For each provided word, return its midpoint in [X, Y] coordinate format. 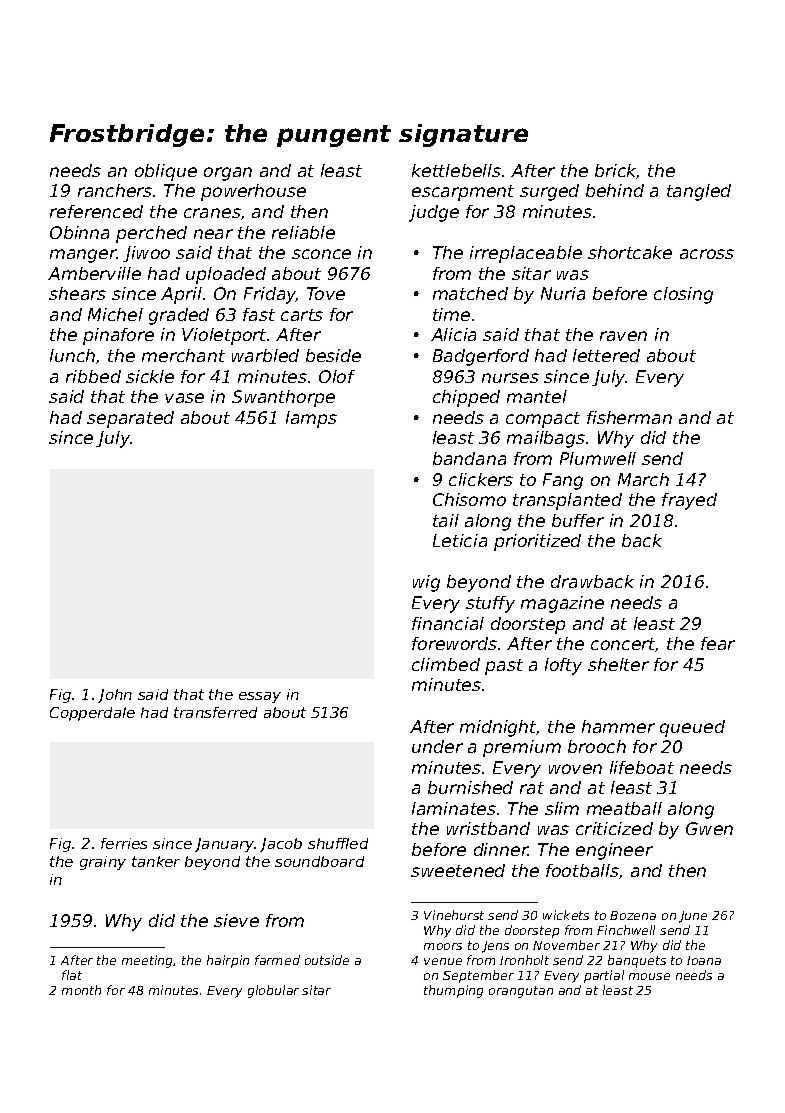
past [504, 667]
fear [718, 643]
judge [434, 213]
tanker [156, 861]
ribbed [93, 376]
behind [615, 190]
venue [443, 961]
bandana [469, 458]
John [115, 696]
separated [130, 419]
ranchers [115, 190]
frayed [689, 501]
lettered [606, 355]
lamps [311, 419]
